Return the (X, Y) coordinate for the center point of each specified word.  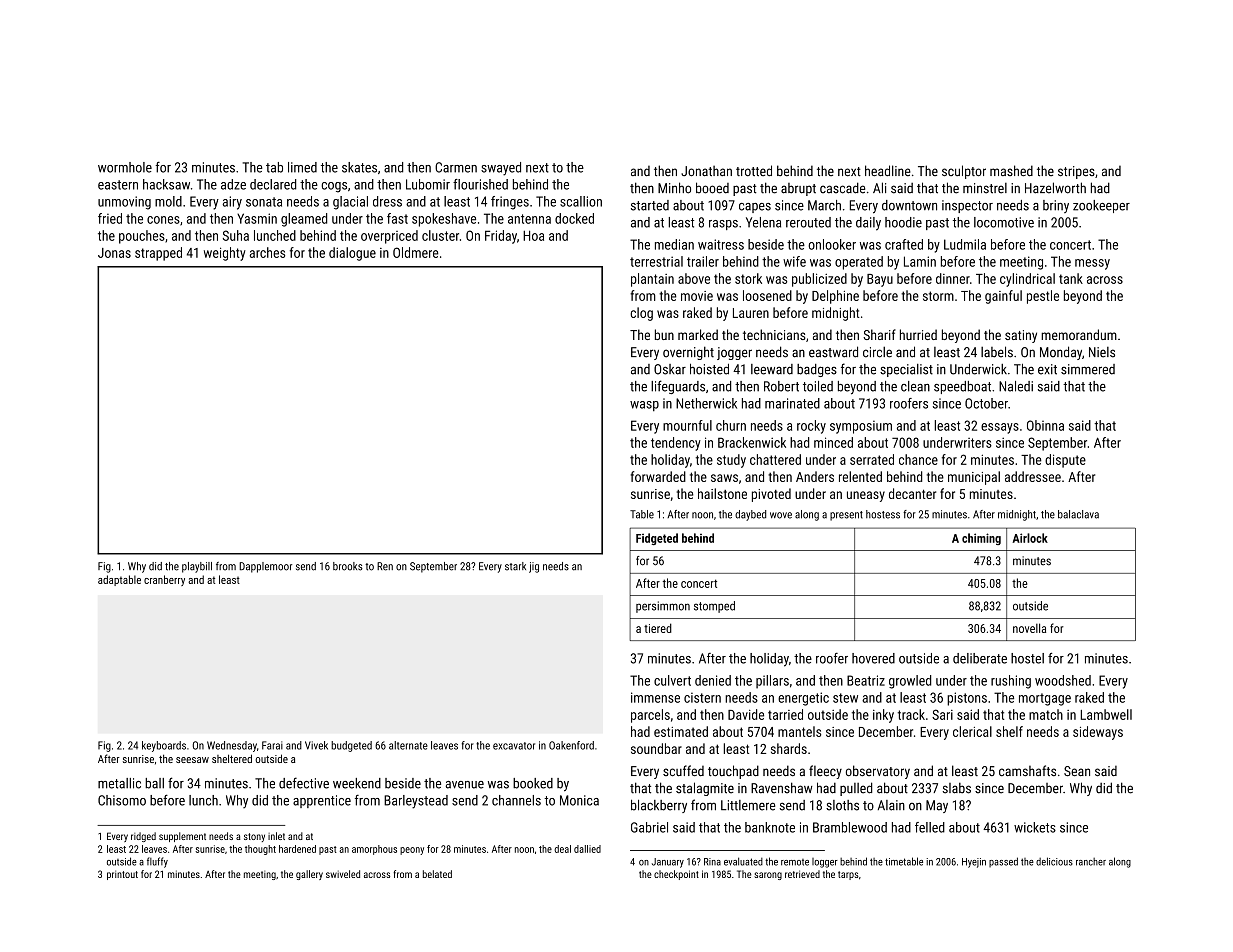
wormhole (125, 167)
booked (533, 783)
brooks (348, 566)
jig (534, 567)
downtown (909, 205)
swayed (501, 169)
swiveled (343, 874)
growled (910, 682)
